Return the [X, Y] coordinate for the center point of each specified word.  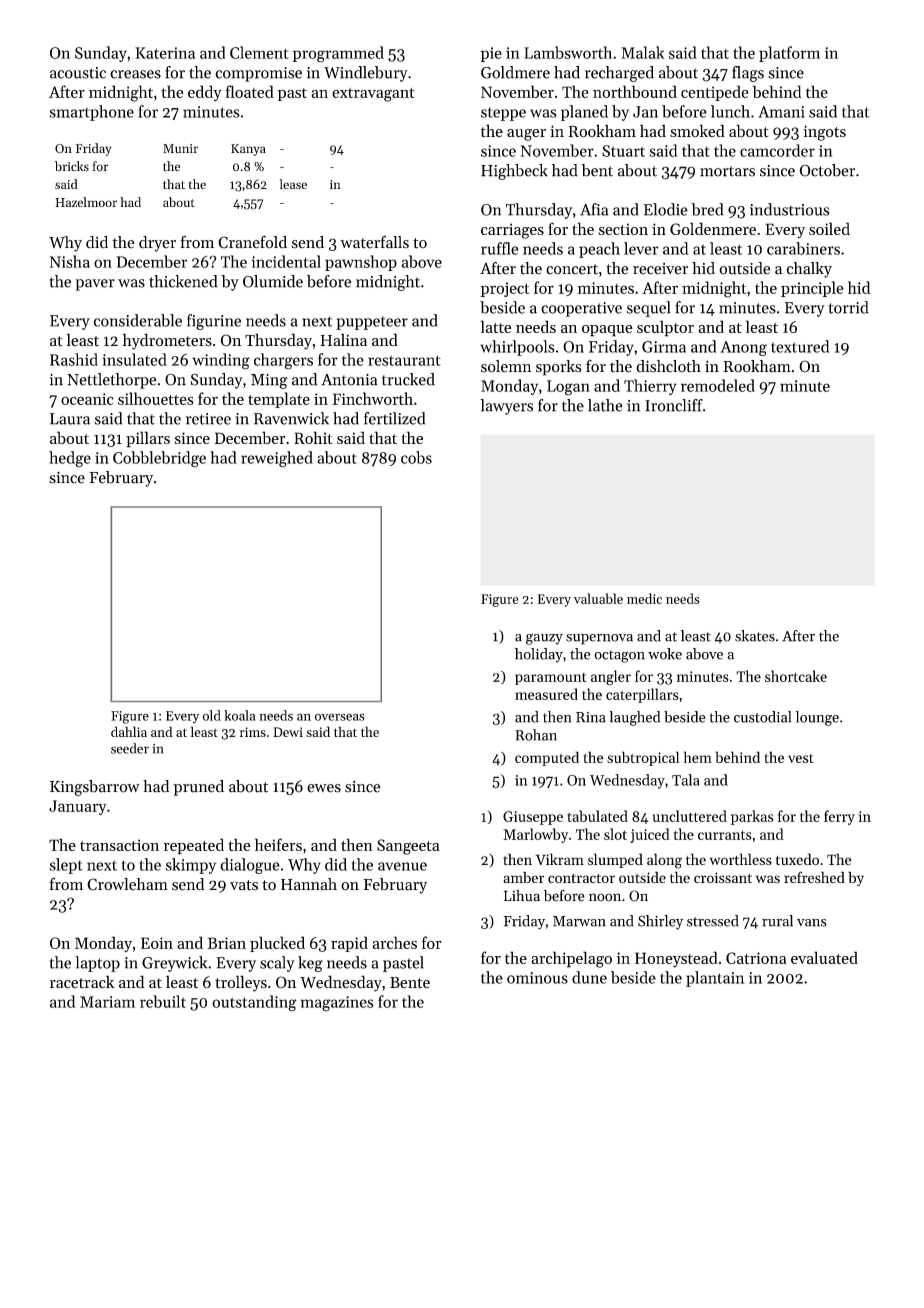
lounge [817, 718]
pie [491, 54]
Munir [180, 149]
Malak [643, 52]
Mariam [107, 1002]
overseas [340, 717]
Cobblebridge [159, 459]
